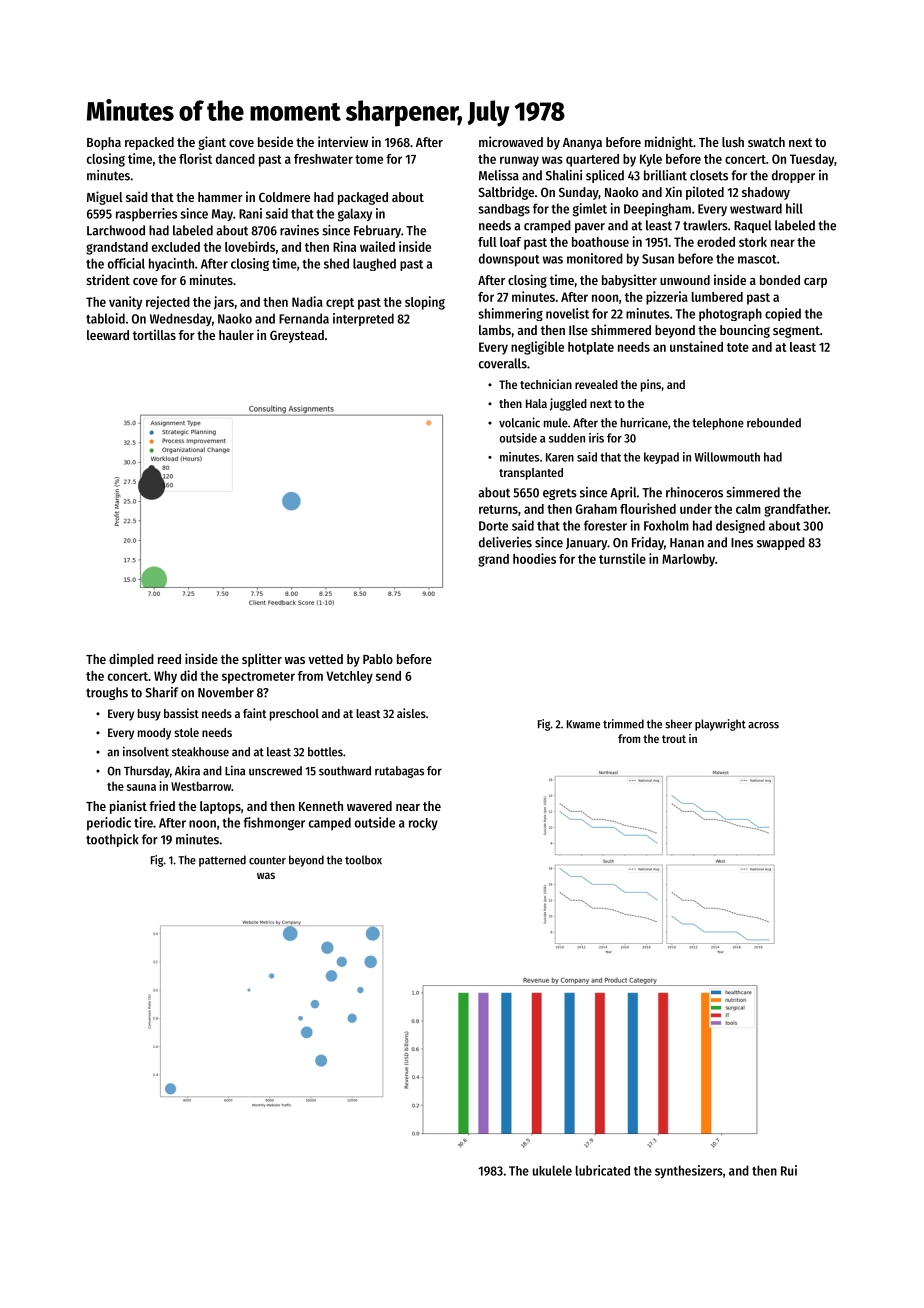  Describe the element at coordinates (674, 739) in the screenshot. I see `trout` at that location.
